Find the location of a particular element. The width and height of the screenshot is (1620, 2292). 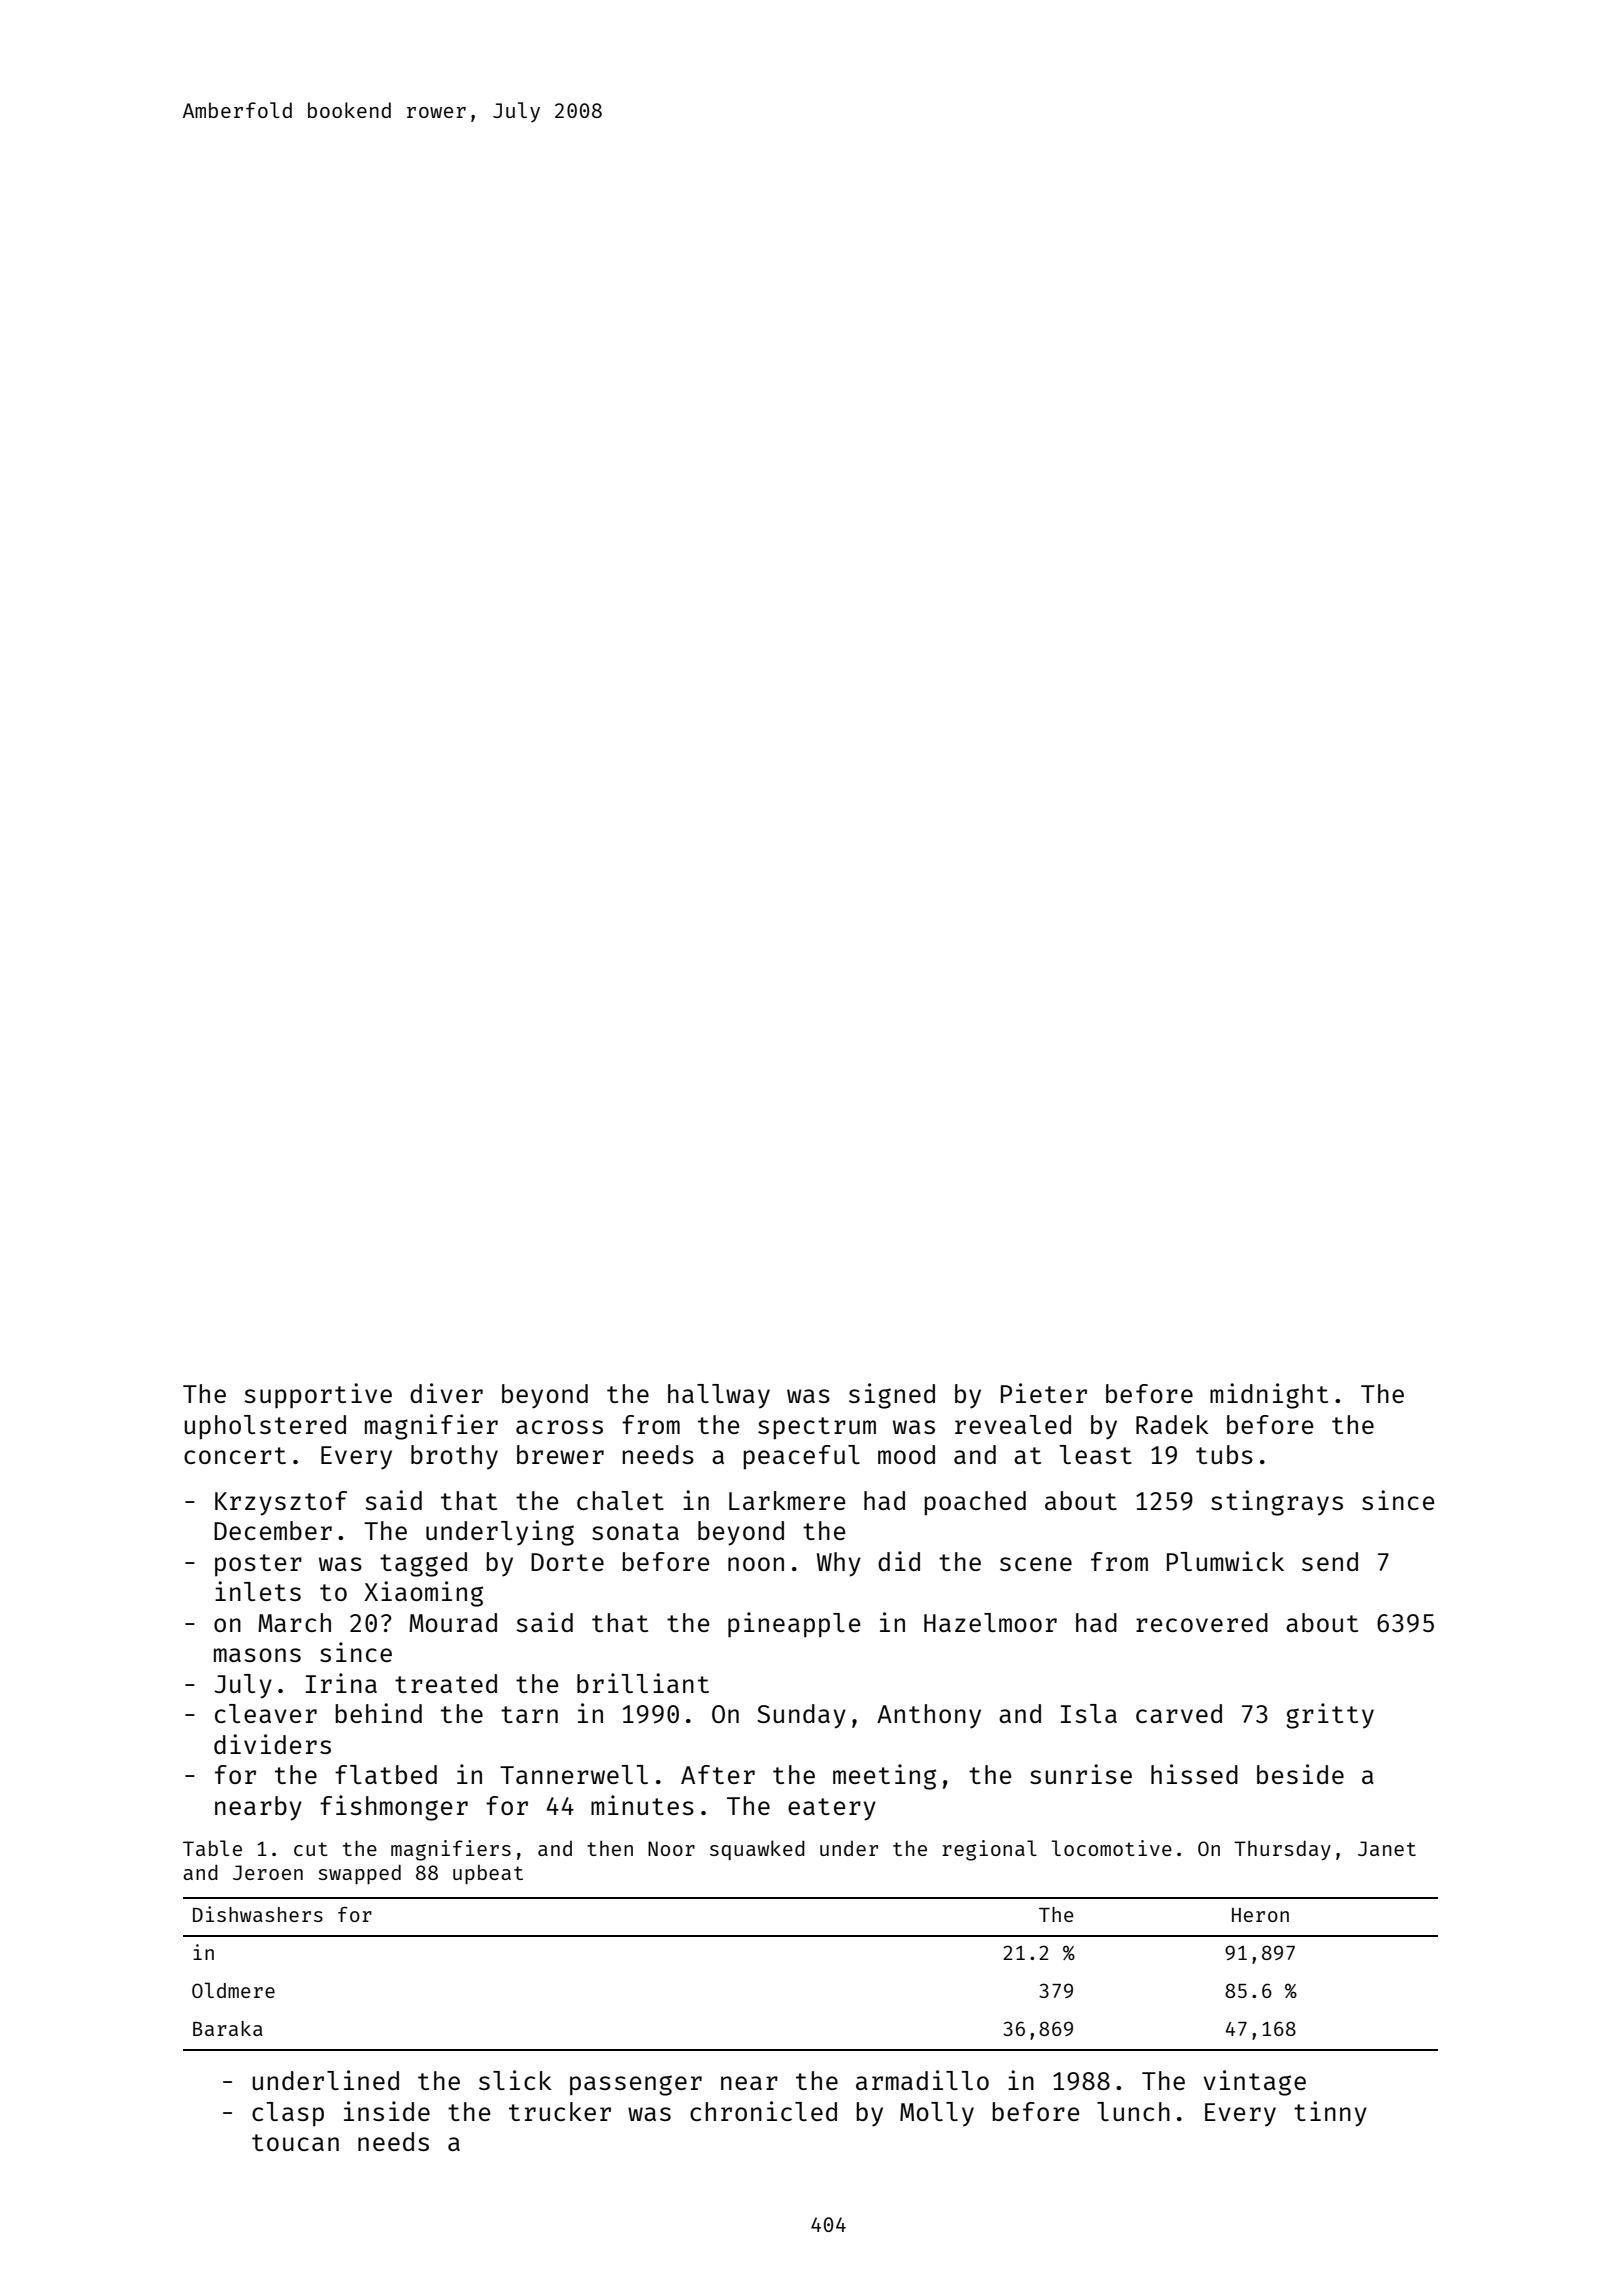

Table is located at coordinates (212, 1848).
